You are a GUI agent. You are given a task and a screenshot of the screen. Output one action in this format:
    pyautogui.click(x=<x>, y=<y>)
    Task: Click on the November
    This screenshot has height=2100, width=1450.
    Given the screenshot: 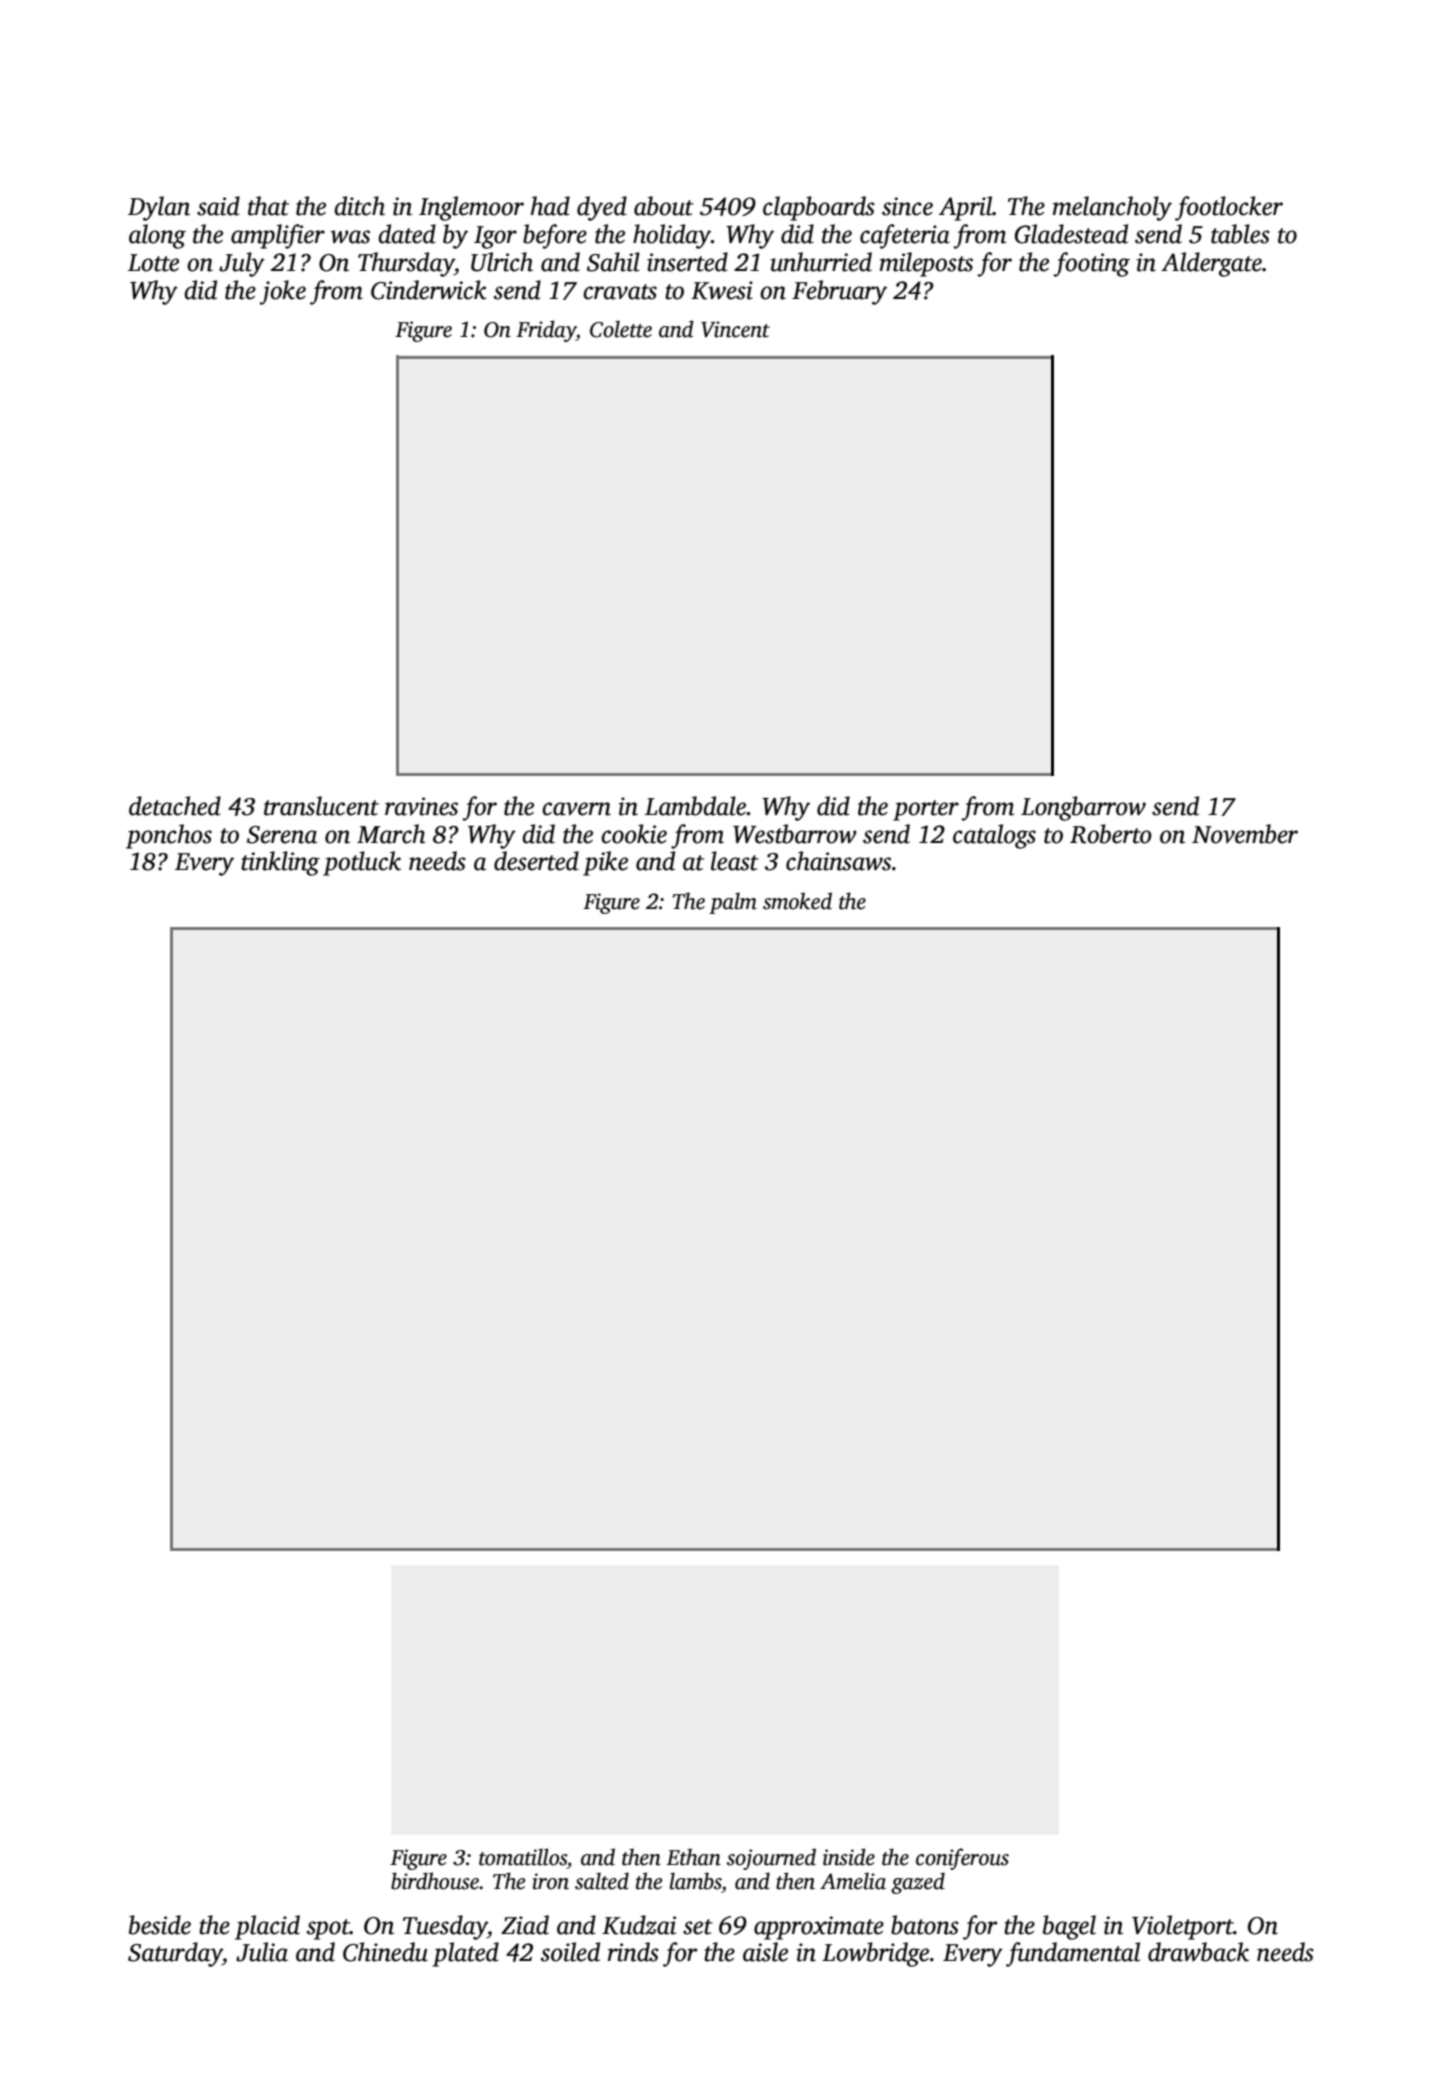 What is the action you would take?
    pyautogui.click(x=1245, y=834)
